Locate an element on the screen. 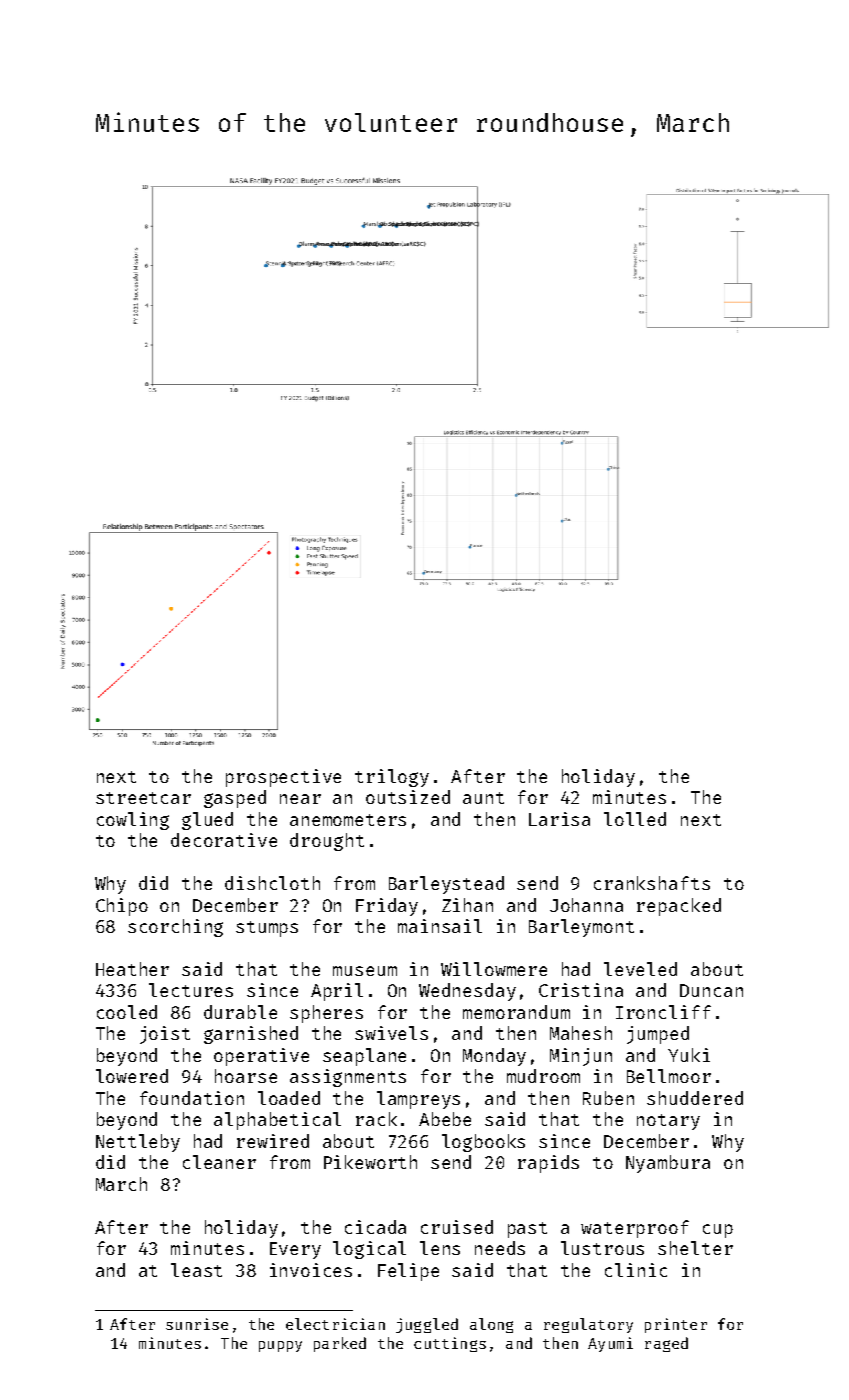 This screenshot has height=1400, width=849. lens is located at coordinates (440, 1248).
